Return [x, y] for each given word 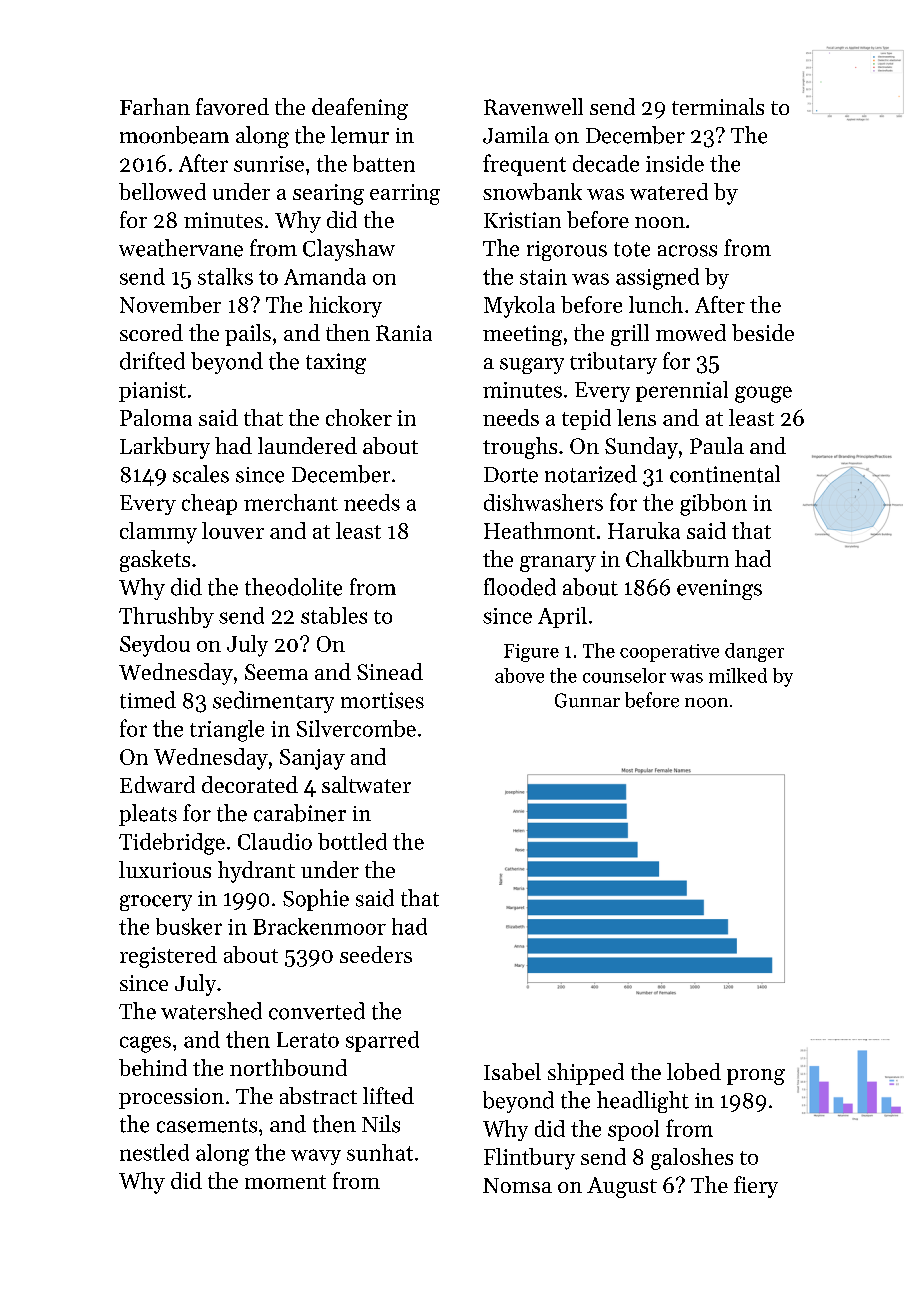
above [519, 675]
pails [248, 335]
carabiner [300, 813]
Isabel [512, 1071]
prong [756, 1077]
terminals [718, 106]
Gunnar [587, 700]
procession [171, 1098]
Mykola [519, 307]
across [687, 251]
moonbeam [174, 135]
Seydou [155, 646]
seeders [376, 954]
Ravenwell [533, 106]
